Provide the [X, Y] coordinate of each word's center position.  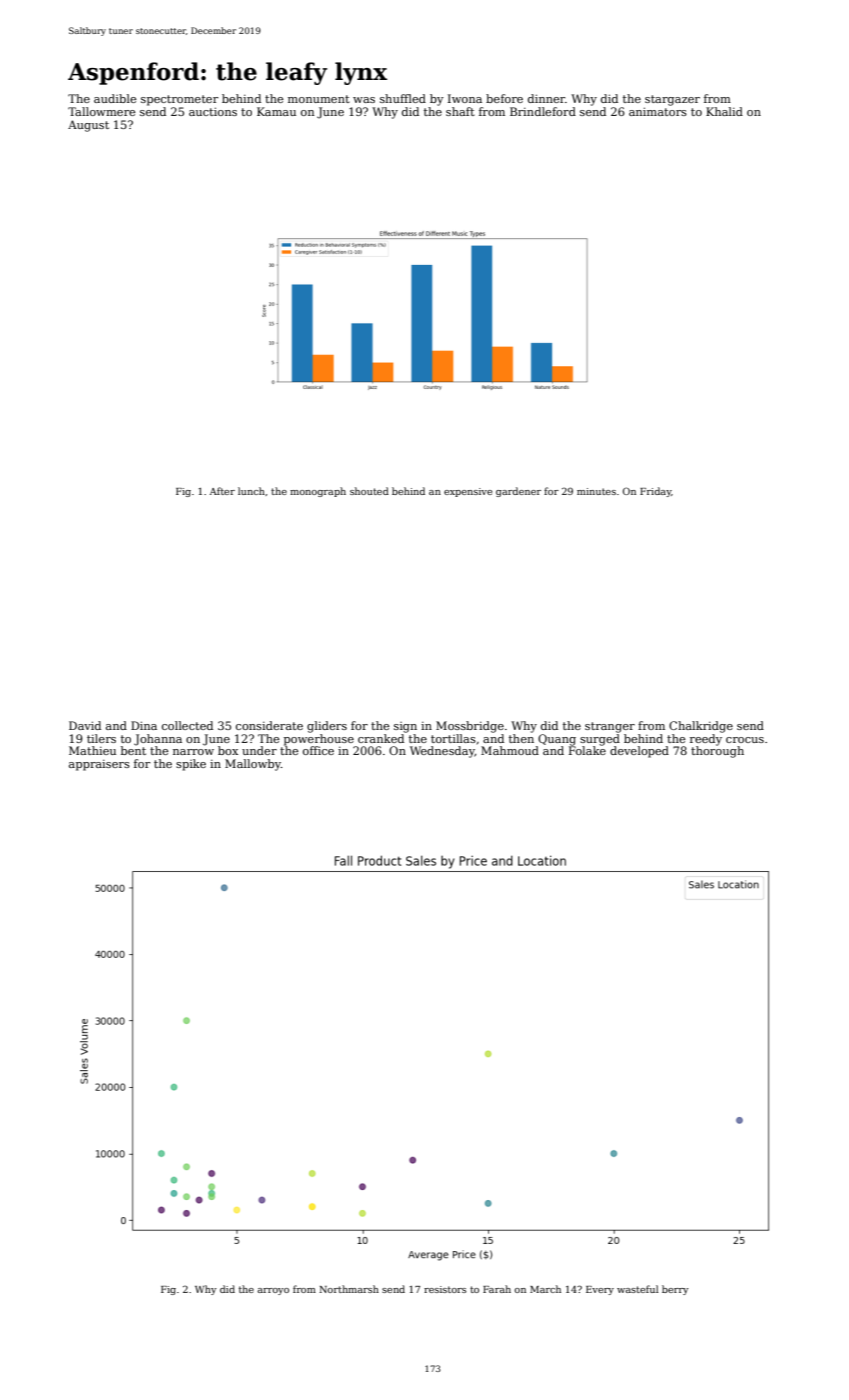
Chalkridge [701, 727]
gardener [518, 492]
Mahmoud [510, 750]
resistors [445, 1289]
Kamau [276, 111]
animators [658, 111]
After [222, 491]
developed [639, 752]
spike [191, 765]
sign [405, 727]
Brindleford [543, 111]
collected [187, 725]
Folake [587, 750]
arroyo [273, 1291]
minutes [596, 491]
